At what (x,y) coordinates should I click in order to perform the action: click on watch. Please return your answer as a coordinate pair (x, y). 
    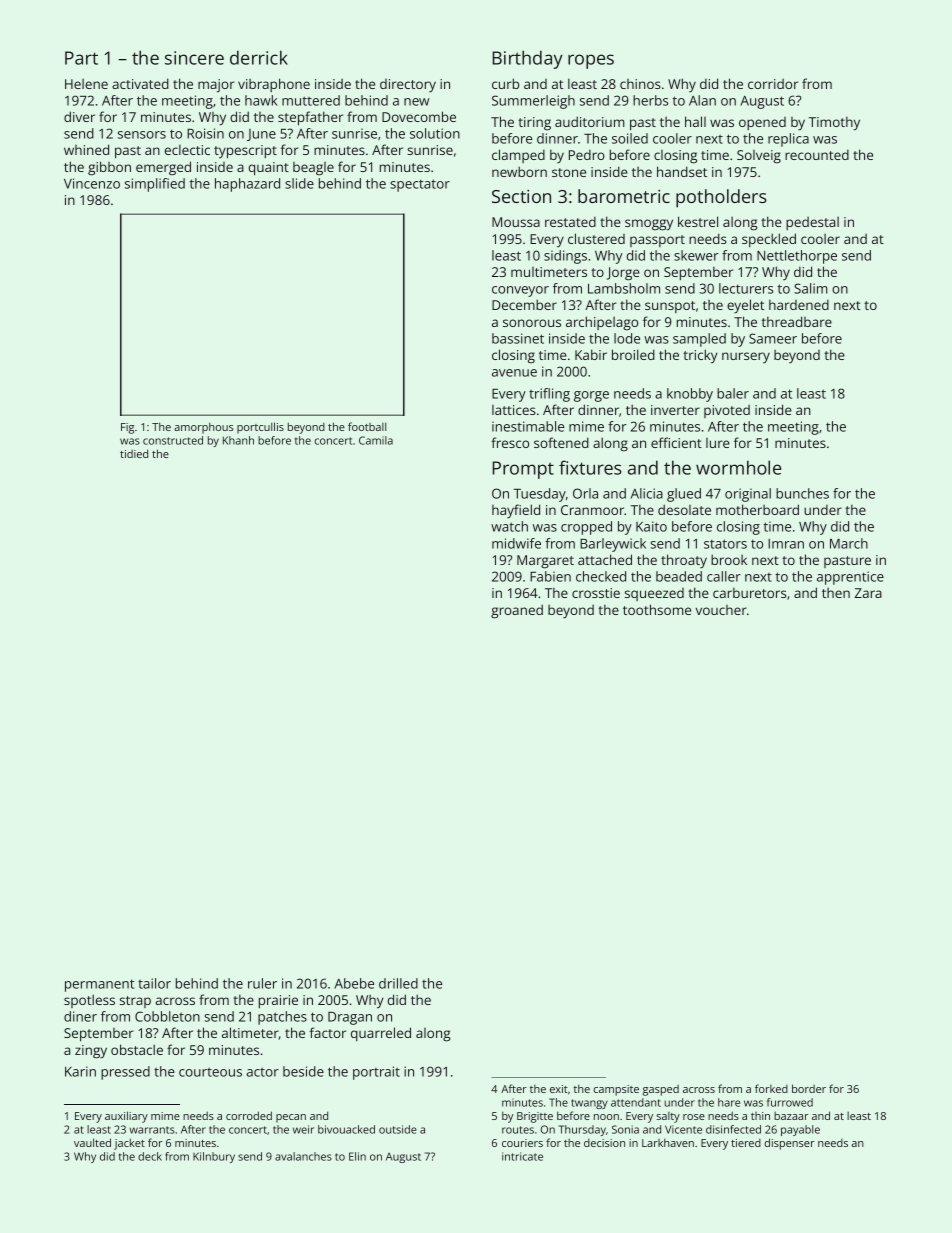
    Looking at the image, I should click on (509, 526).
